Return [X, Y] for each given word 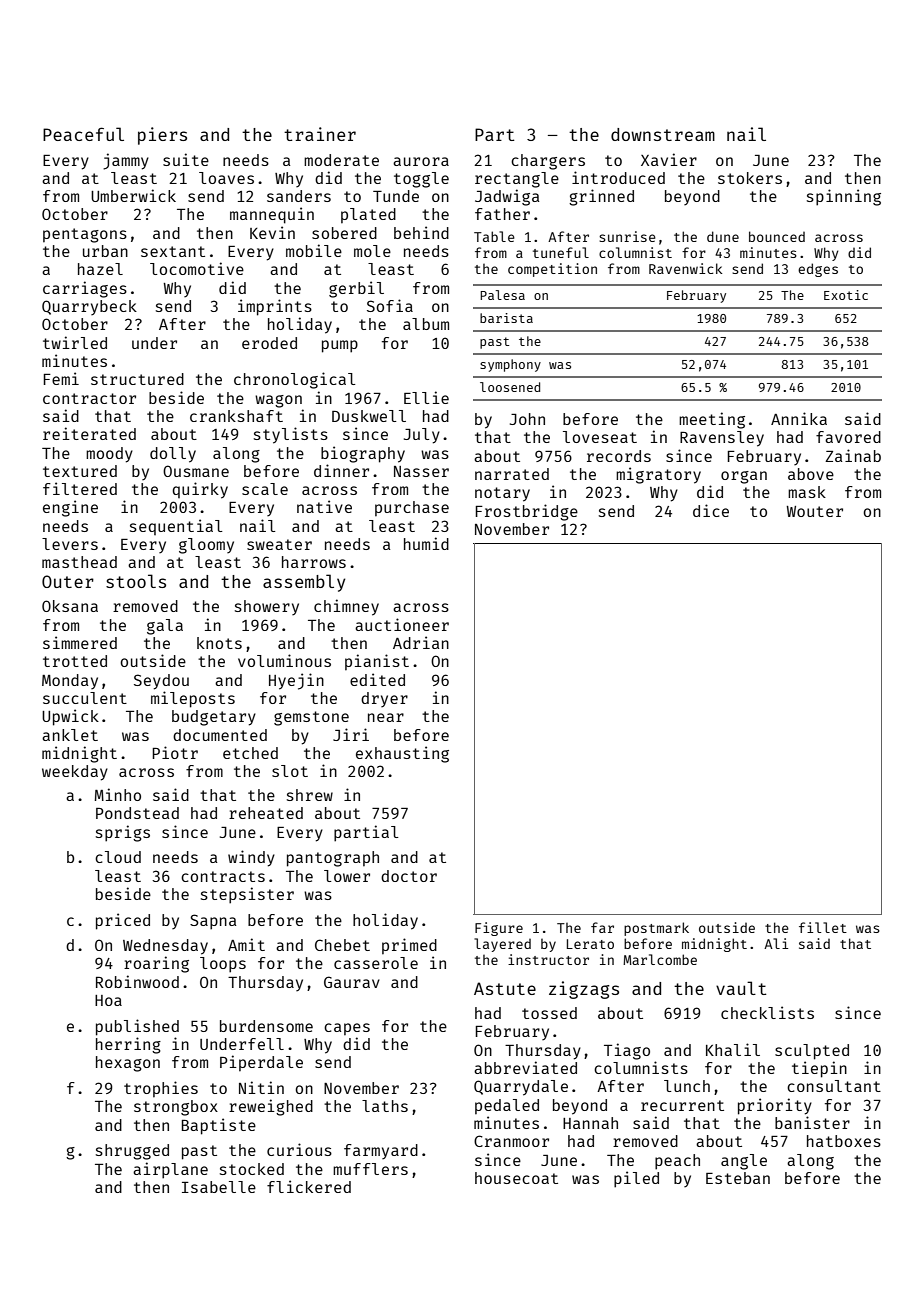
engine [70, 508]
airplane [170, 1170]
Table [494, 236]
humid [426, 543]
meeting [712, 420]
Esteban [738, 1178]
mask [807, 492]
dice [711, 510]
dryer [384, 699]
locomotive [197, 268]
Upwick [70, 717]
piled [636, 1179]
